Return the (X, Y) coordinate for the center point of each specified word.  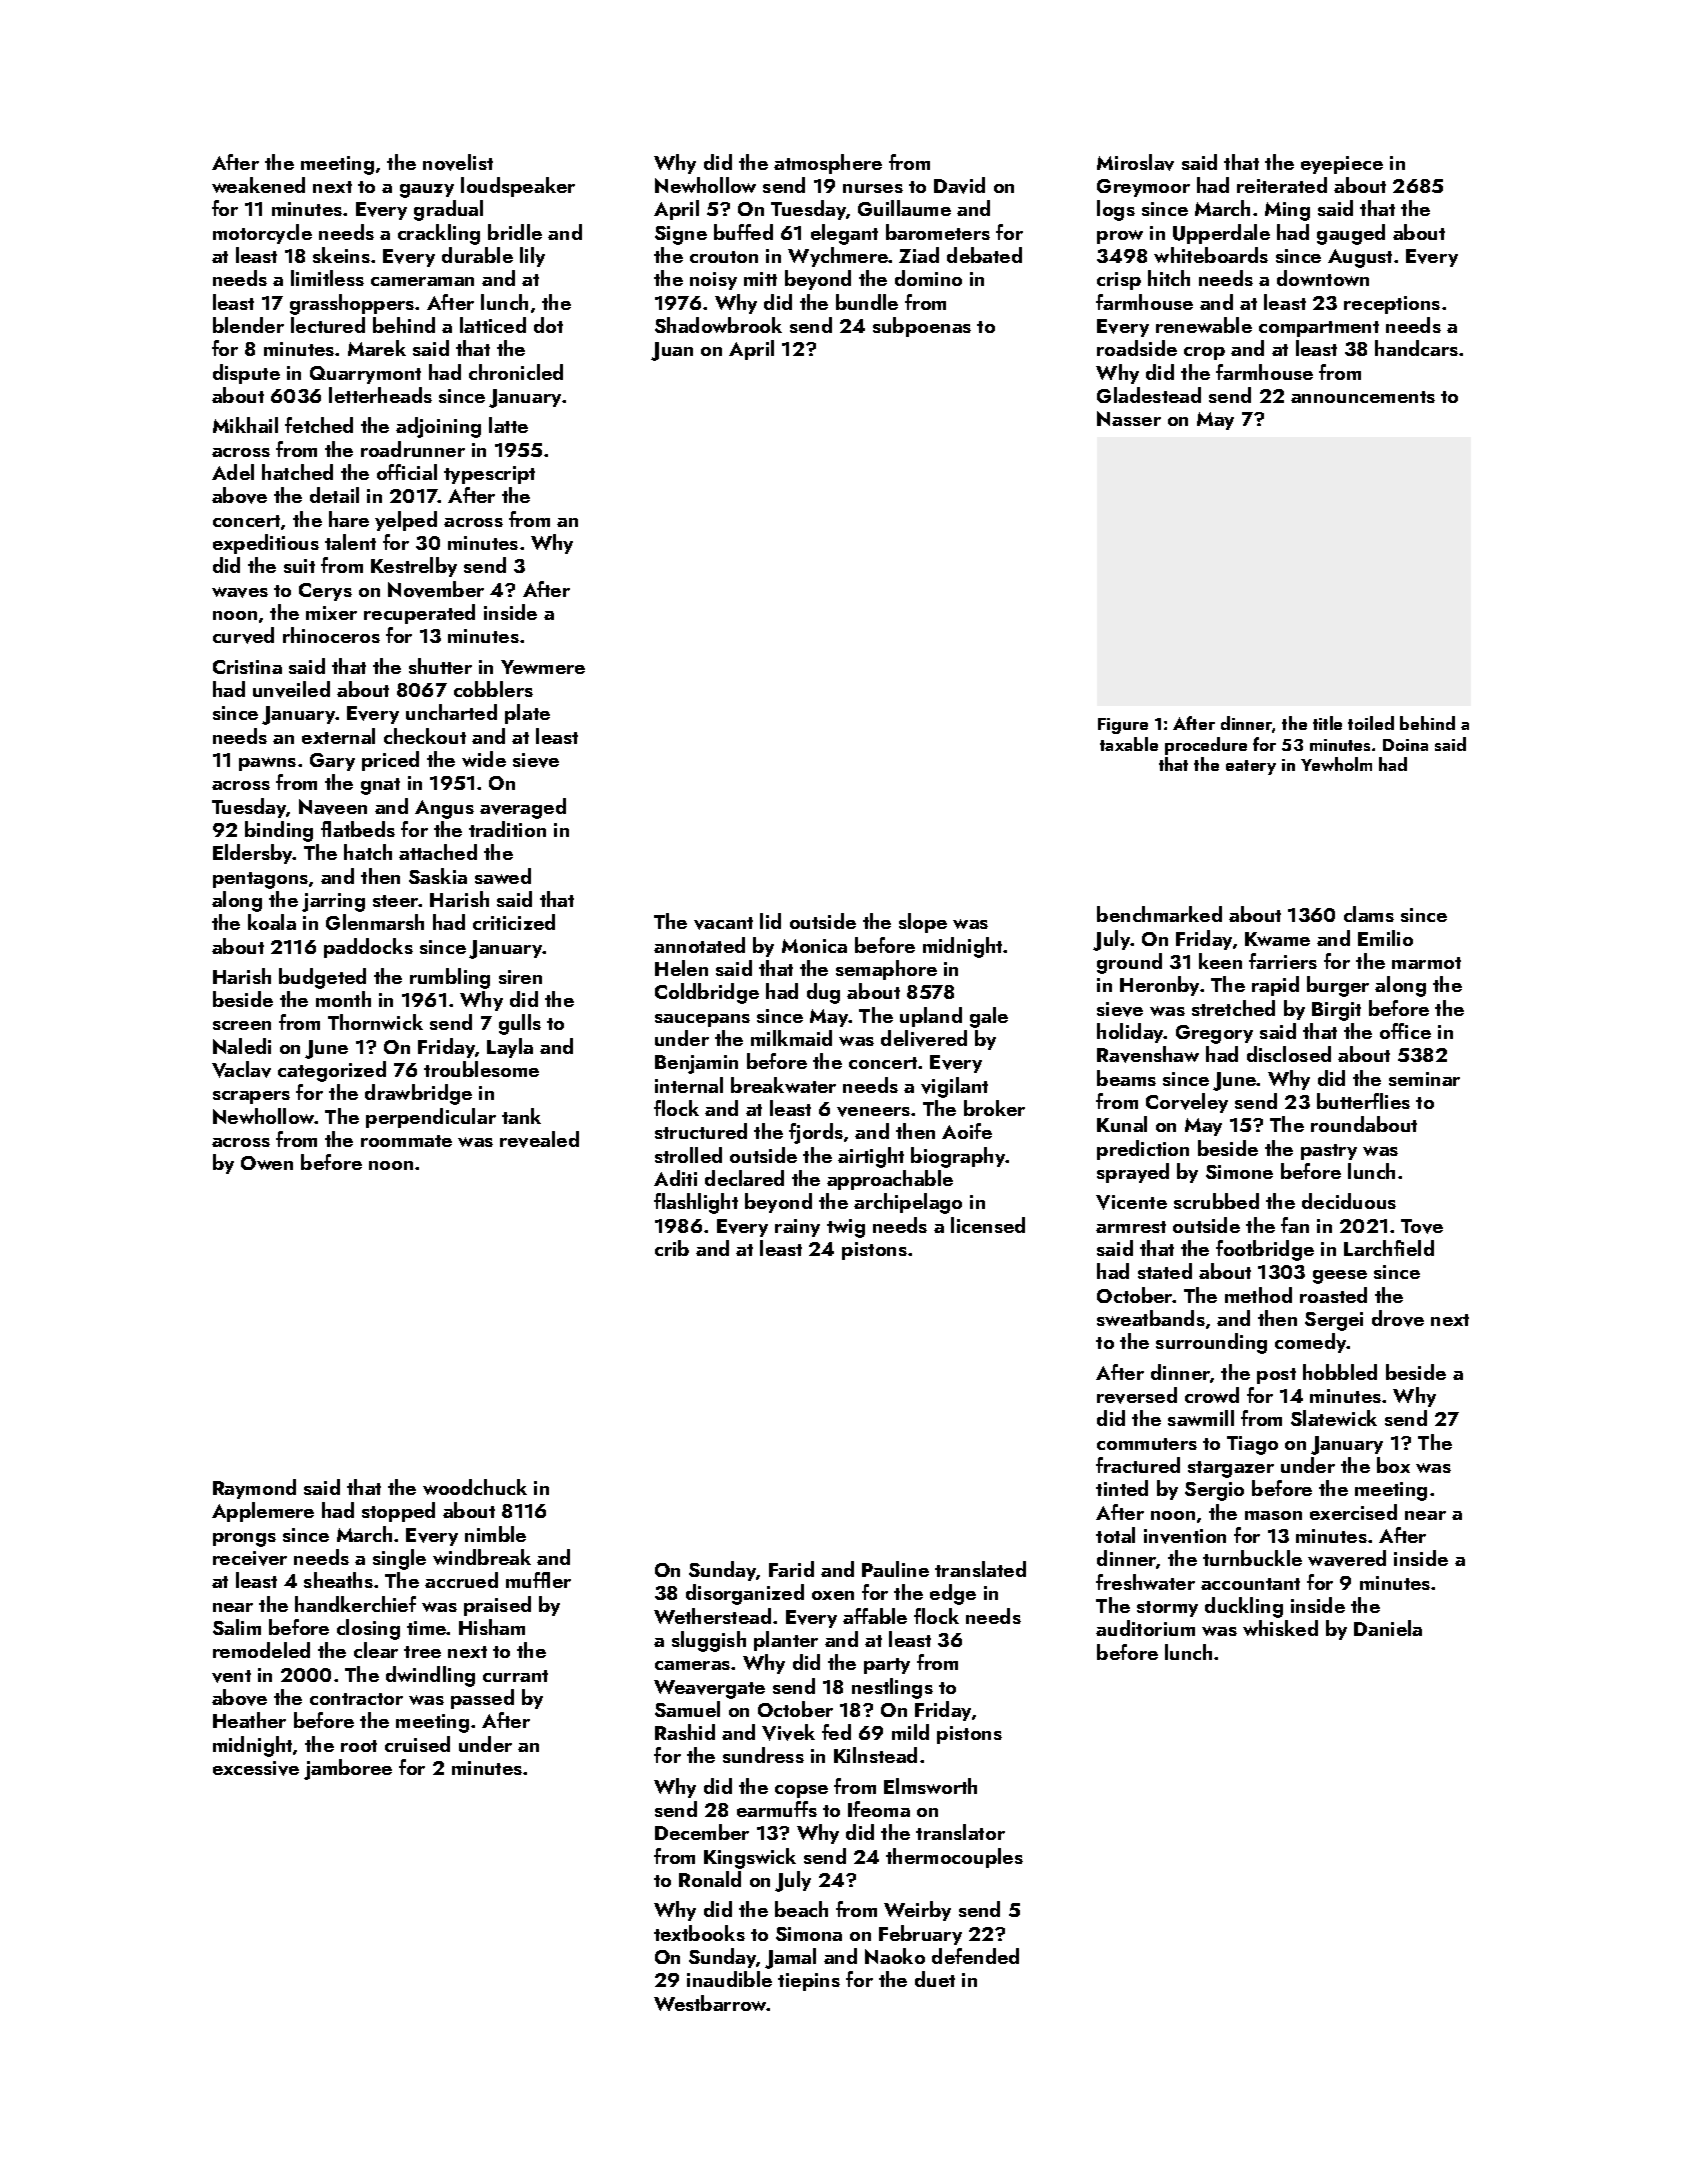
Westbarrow (710, 2003)
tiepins (809, 1982)
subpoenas (922, 327)
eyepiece (1342, 165)
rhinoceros (331, 635)
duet (935, 1979)
